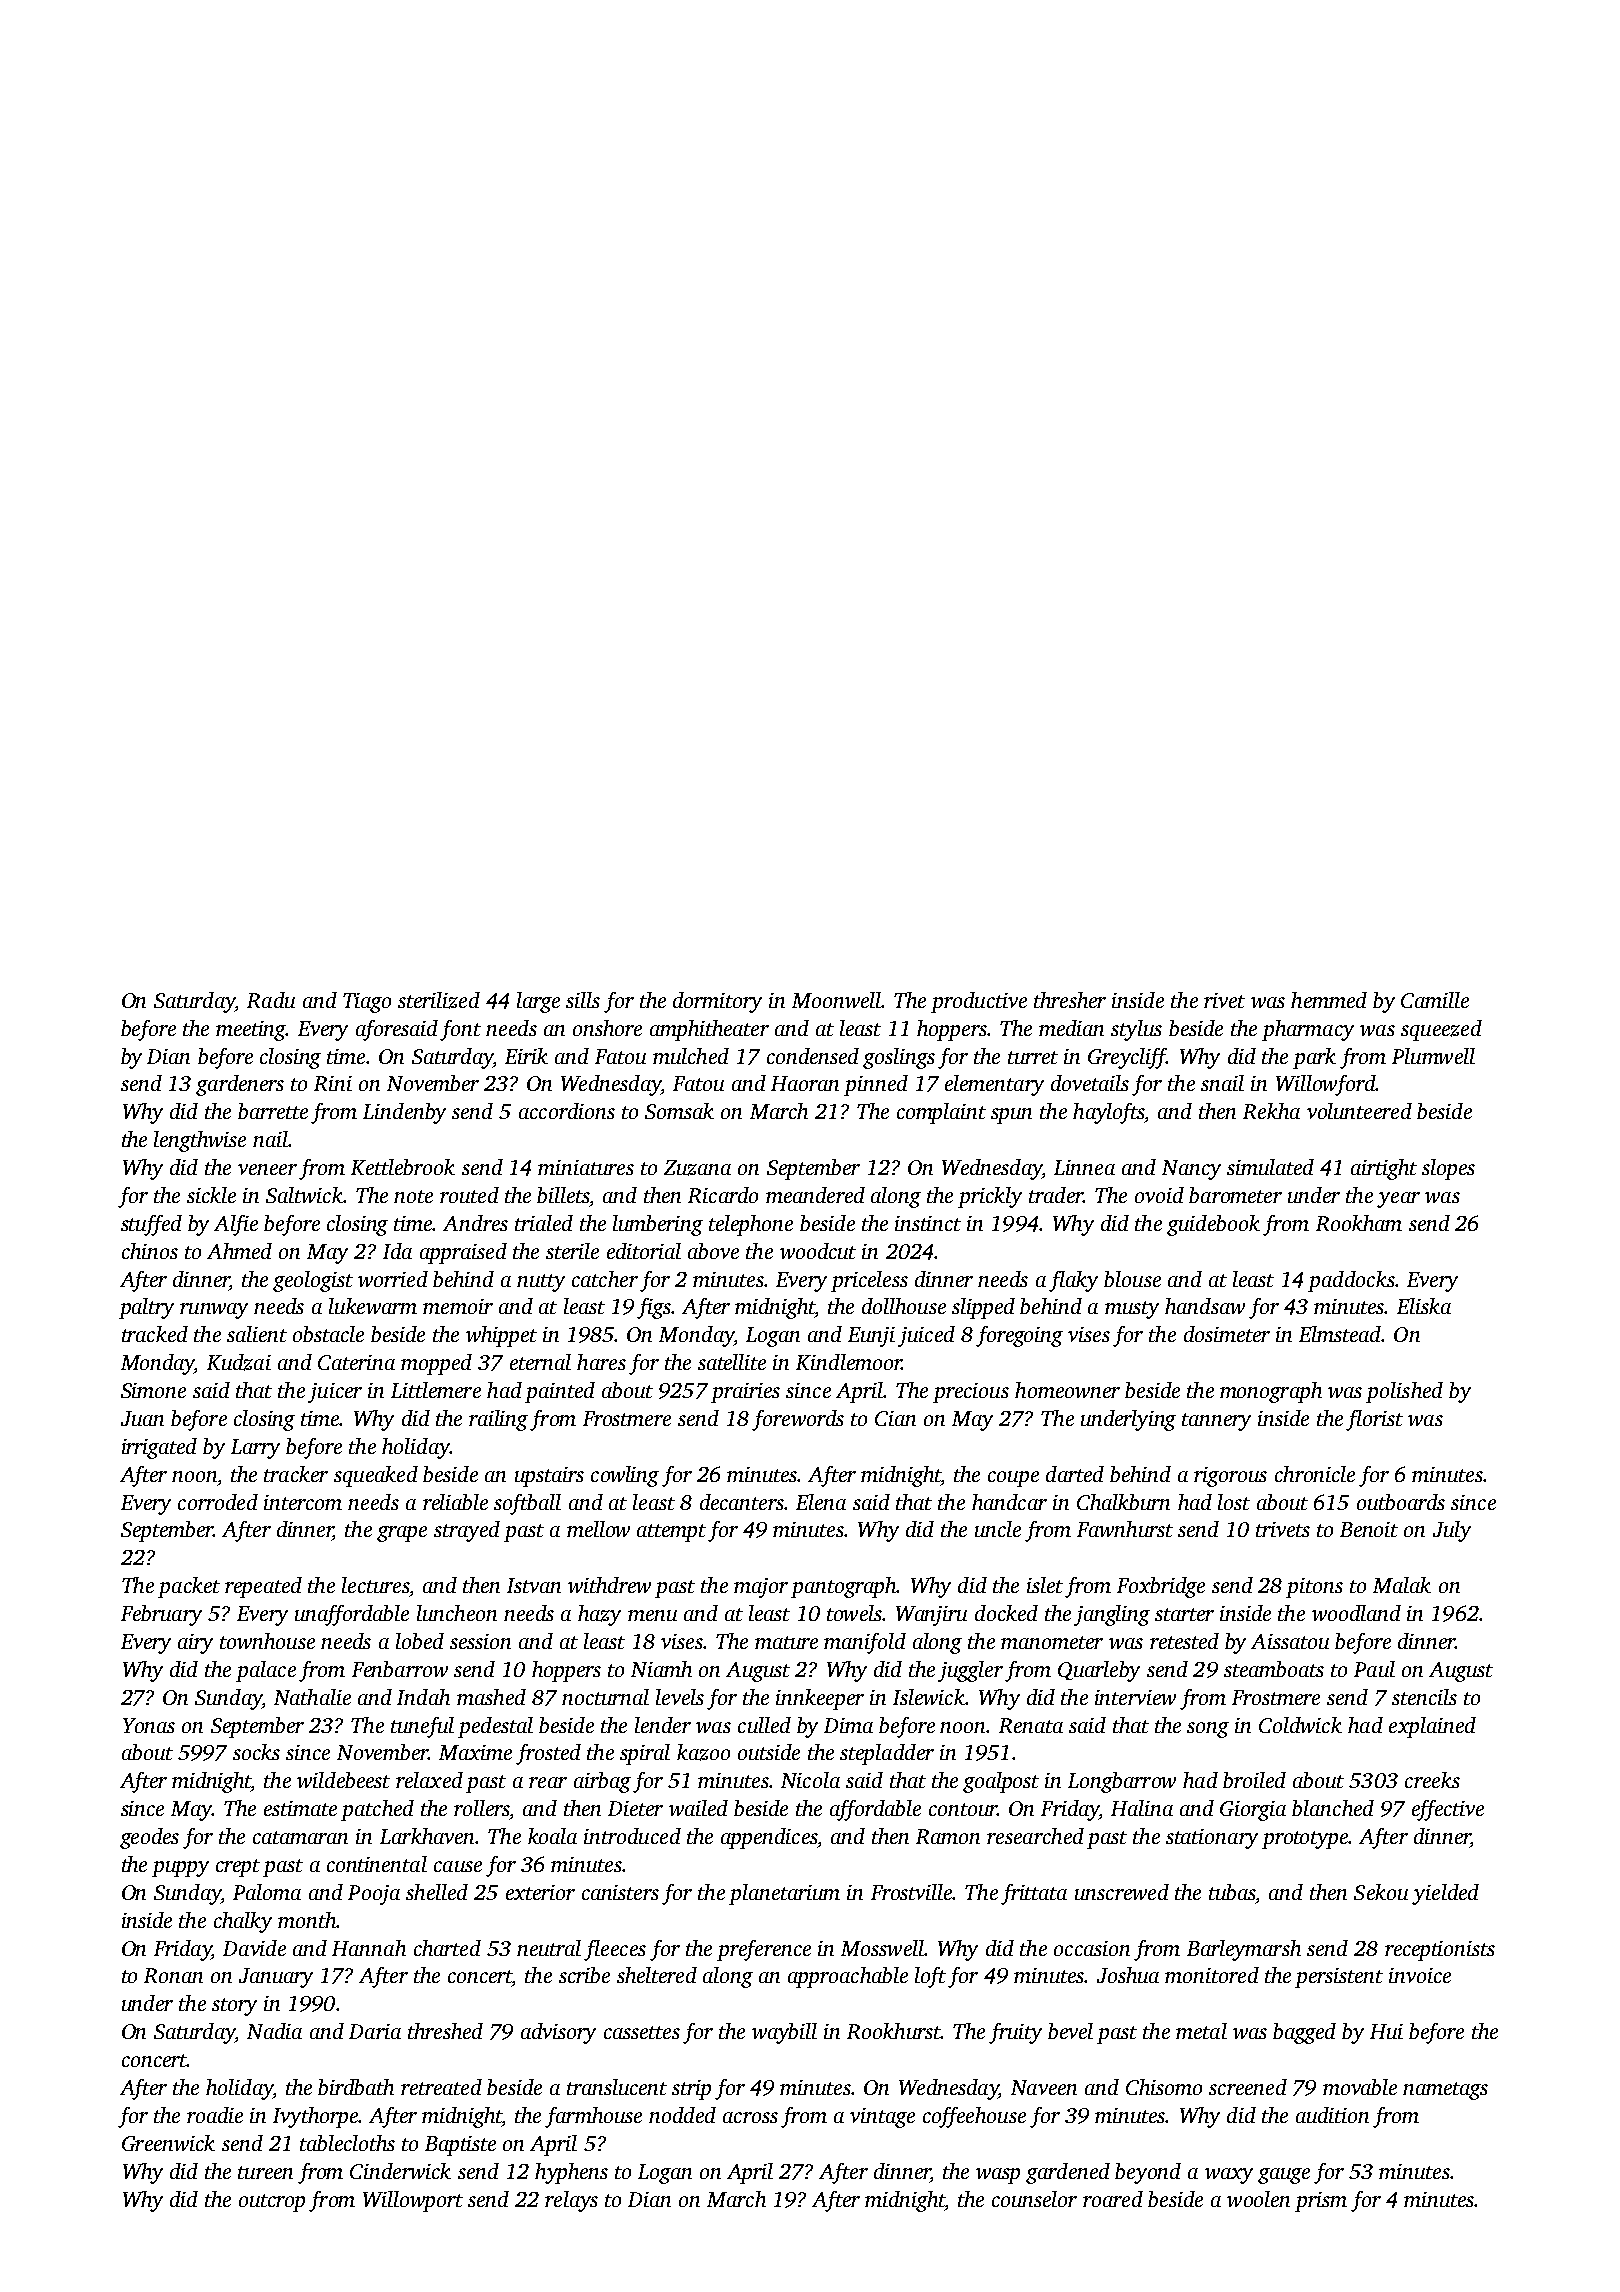 This screenshot has height=2292, width=1620. I want to click on packet, so click(189, 1587).
